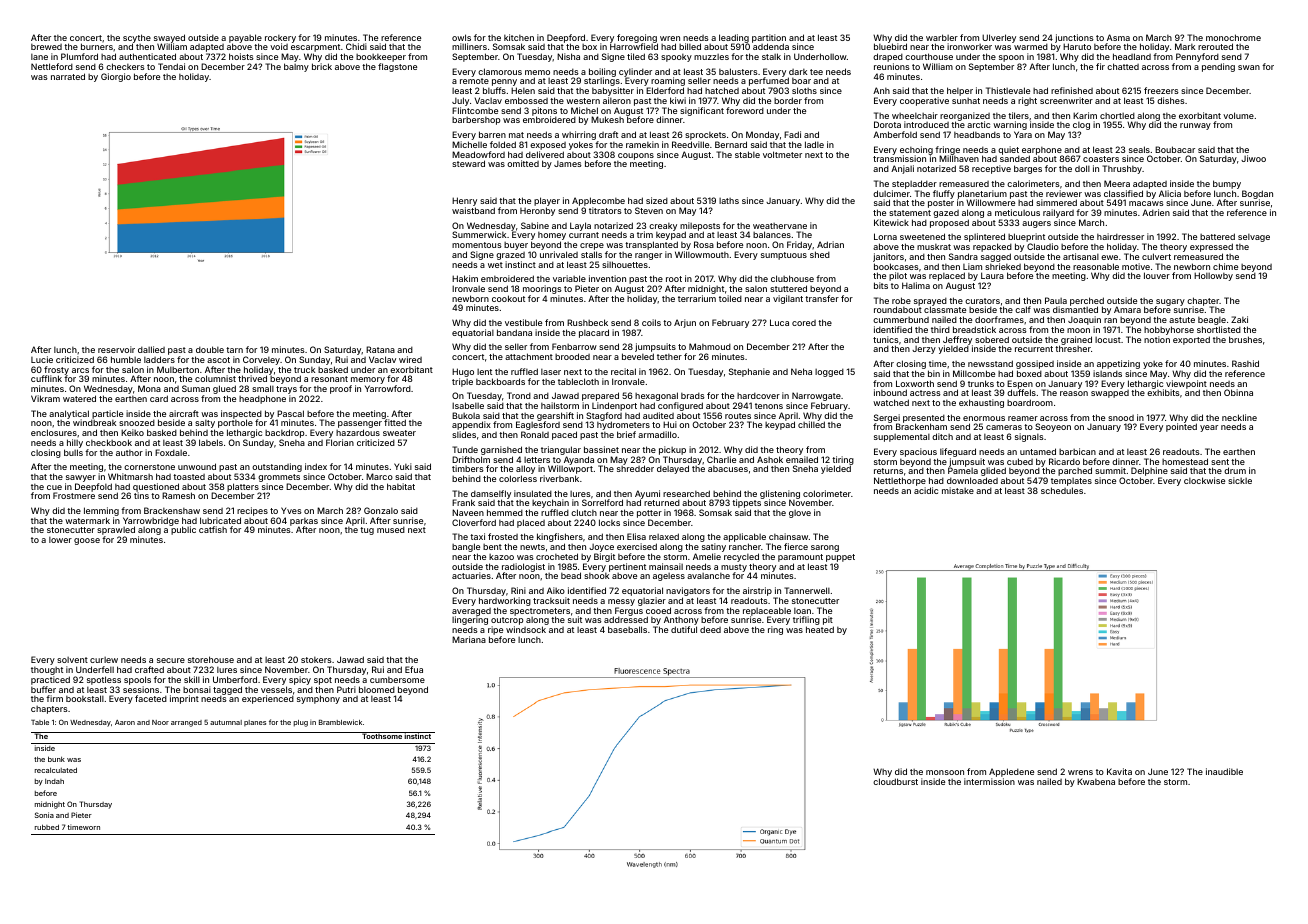 This document has width=1308, height=924. Describe the element at coordinates (137, 39) in the document. I see `scythe` at that location.
